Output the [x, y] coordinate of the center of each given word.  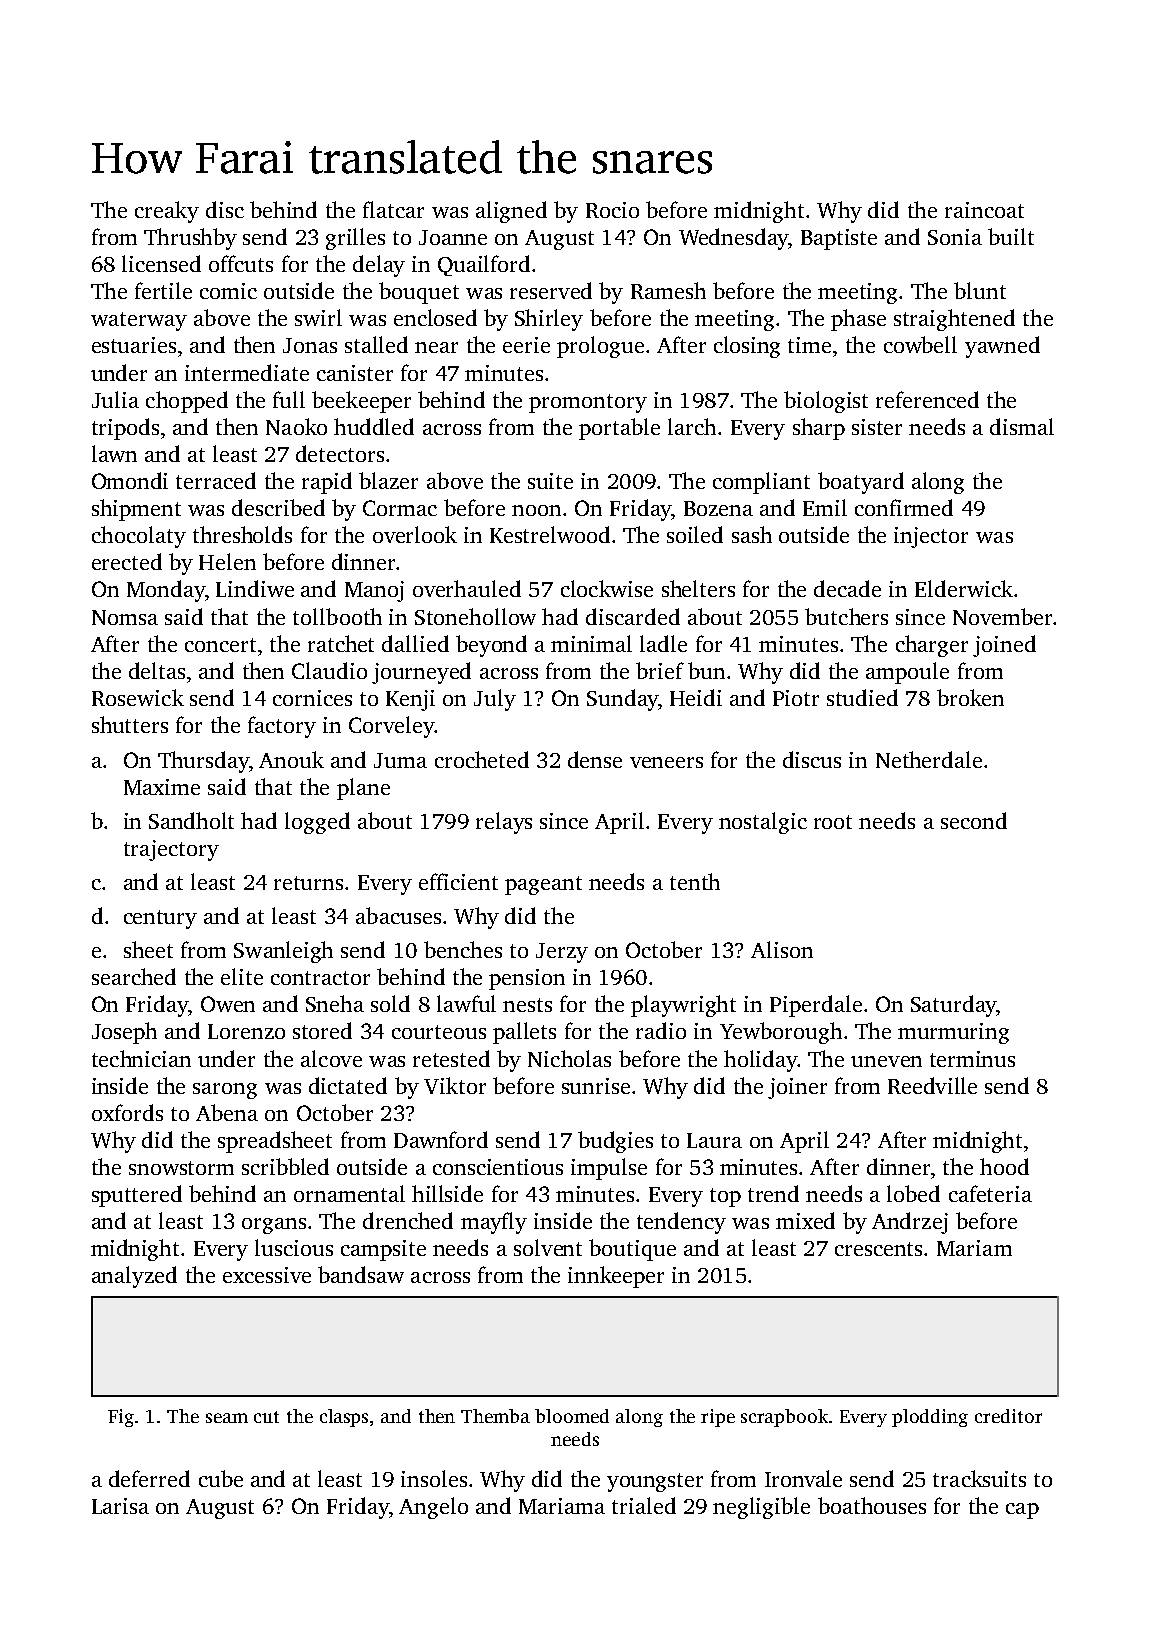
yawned [1002, 347]
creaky [167, 212]
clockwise [607, 588]
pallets [524, 1033]
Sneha [335, 1003]
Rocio [612, 210]
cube [221, 1478]
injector [931, 537]
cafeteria [990, 1193]
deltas [157, 670]
